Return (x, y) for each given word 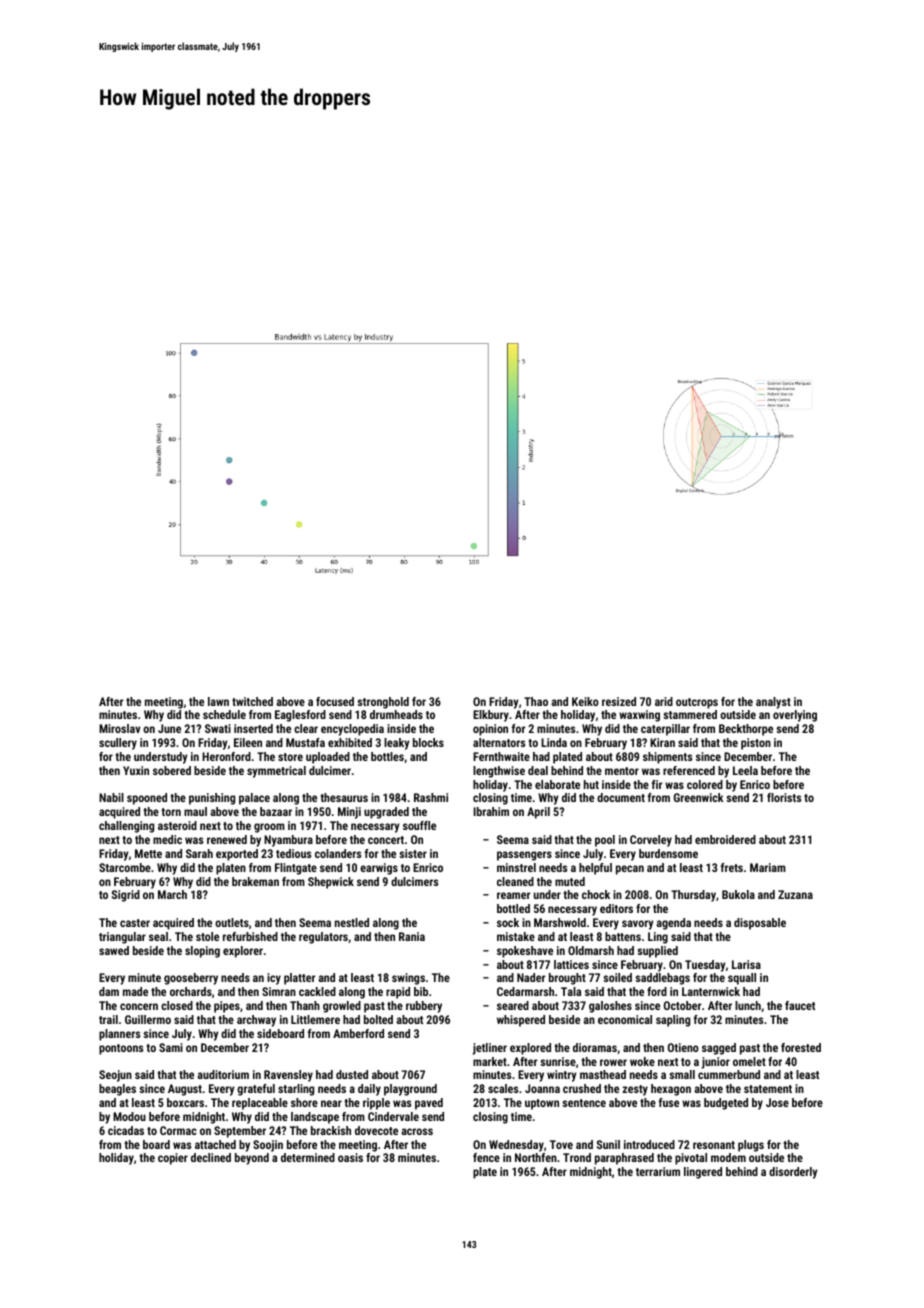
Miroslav (119, 728)
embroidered (725, 839)
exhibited (350, 742)
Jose (777, 1102)
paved (429, 1104)
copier (173, 1159)
